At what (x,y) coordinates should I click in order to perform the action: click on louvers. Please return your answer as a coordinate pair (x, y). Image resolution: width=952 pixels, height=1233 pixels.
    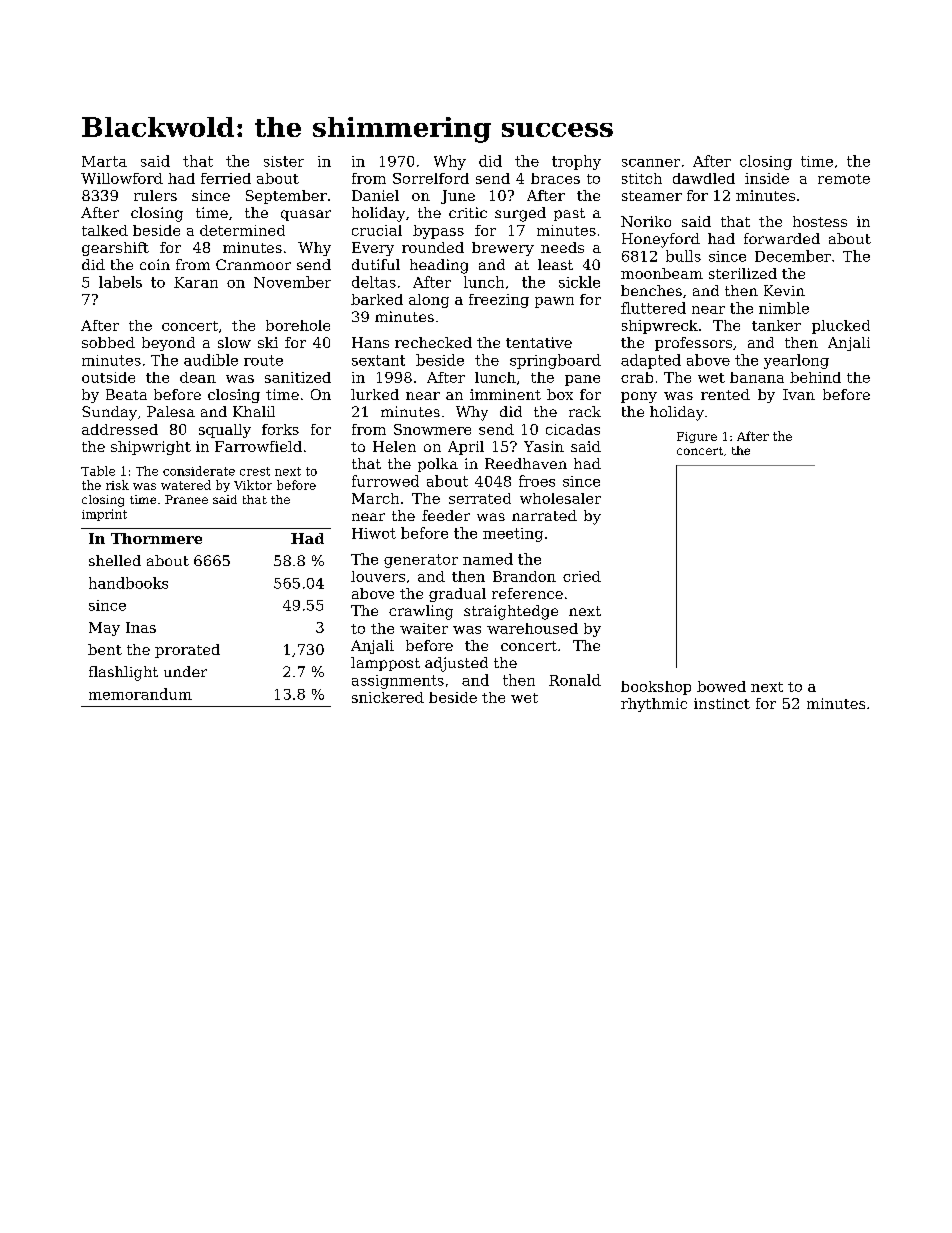
    Looking at the image, I should click on (378, 576).
